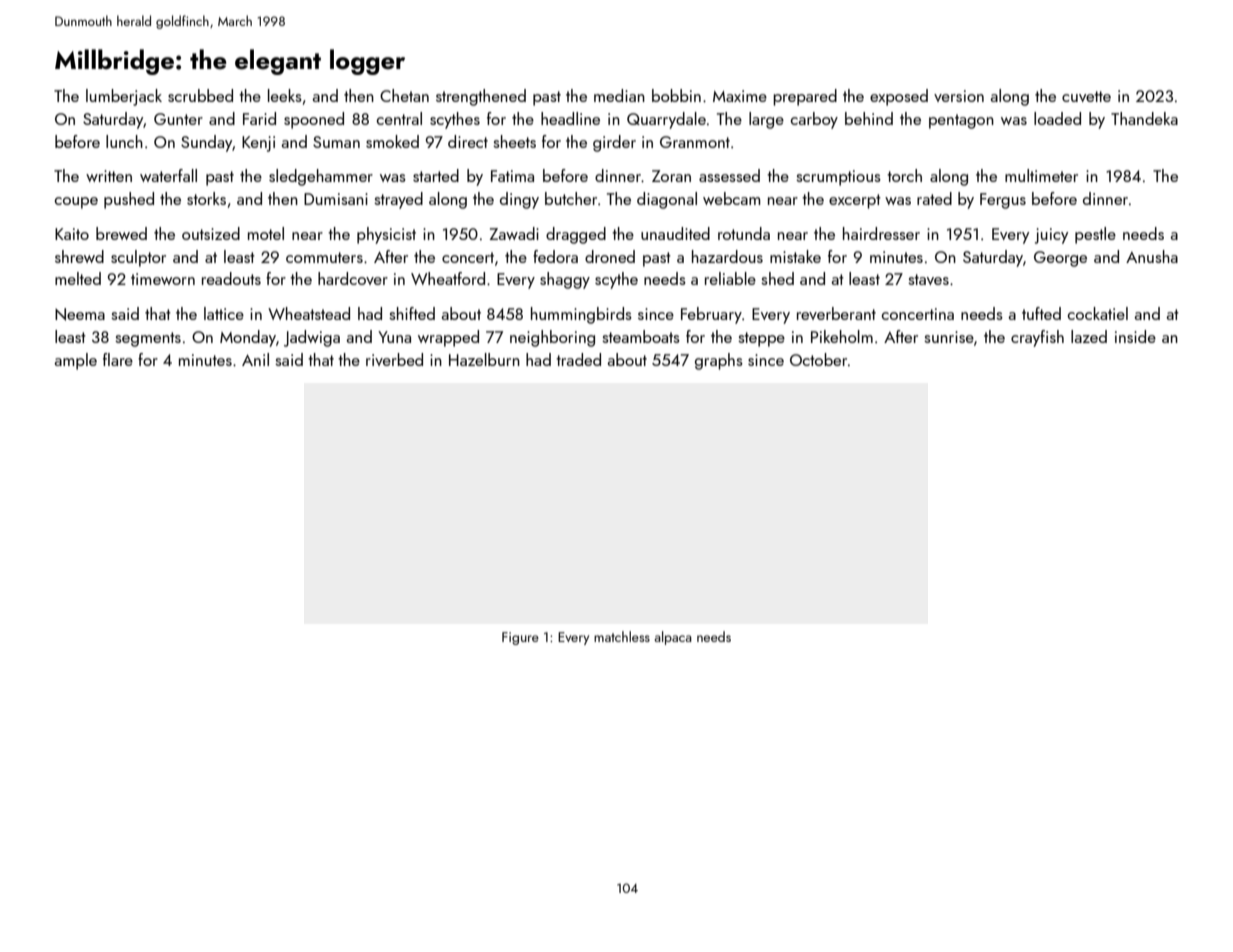 This image has width=1233, height=952. What do you see at coordinates (1089, 336) in the image?
I see `lazed` at bounding box center [1089, 336].
